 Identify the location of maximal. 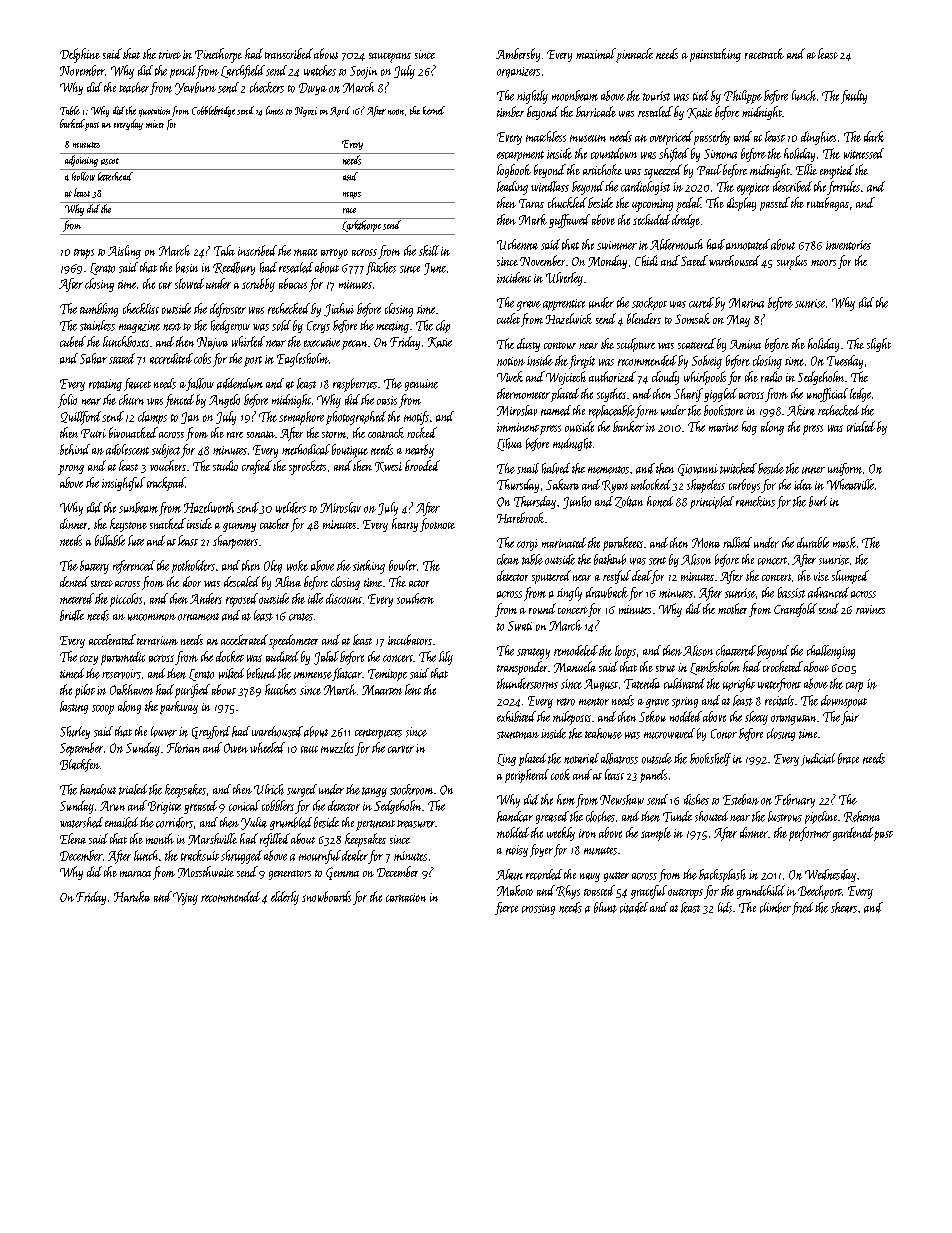
(596, 53).
